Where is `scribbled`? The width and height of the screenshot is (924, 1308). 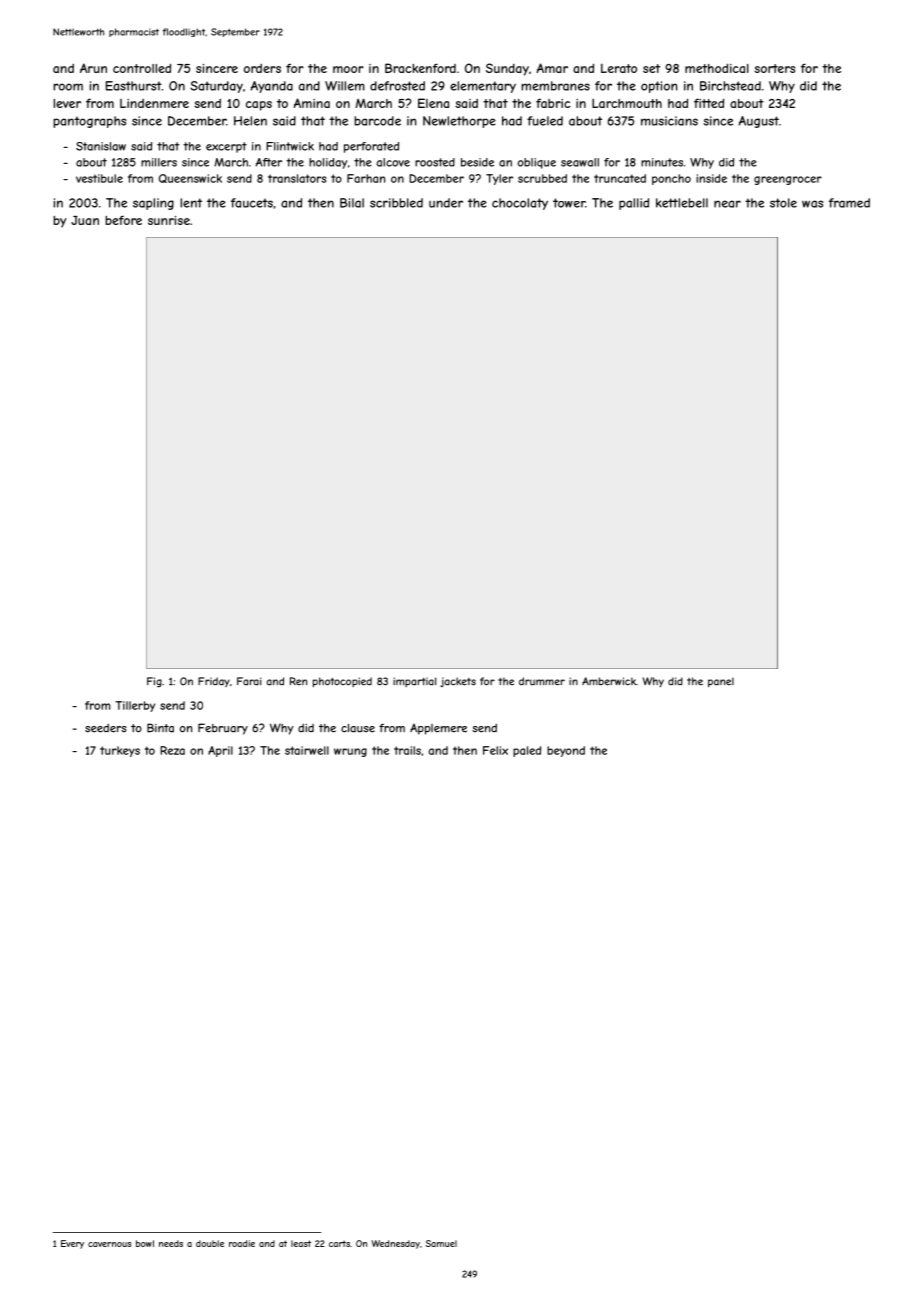
scribbled is located at coordinates (396, 203).
